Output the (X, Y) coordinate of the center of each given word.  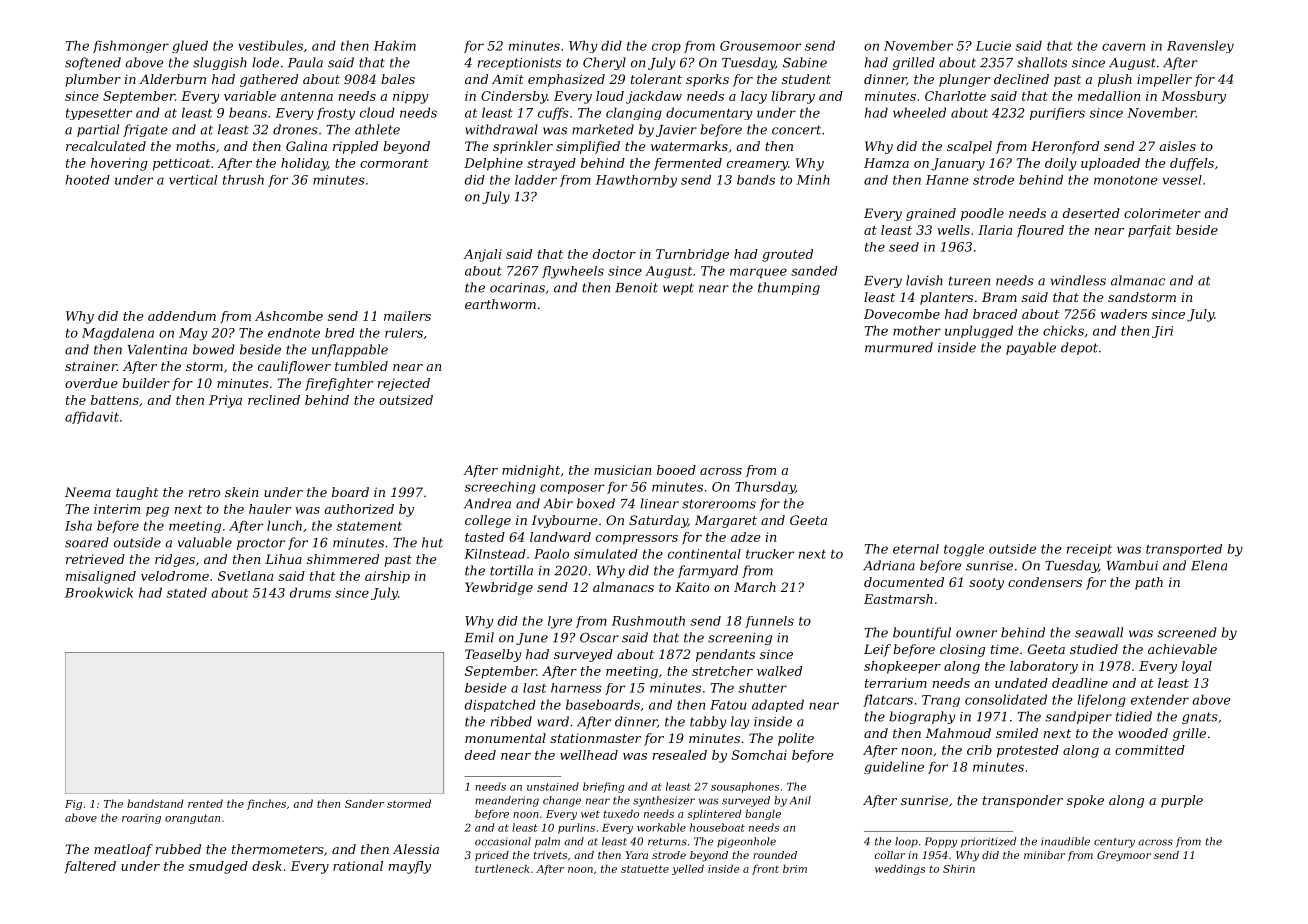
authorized (359, 509)
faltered (90, 867)
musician (622, 470)
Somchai (759, 755)
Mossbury (1193, 97)
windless (1078, 280)
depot (1079, 348)
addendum (182, 316)
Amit (508, 79)
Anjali (482, 255)
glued (190, 46)
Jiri (1162, 332)
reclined (274, 400)
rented (205, 803)
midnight (531, 471)
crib (979, 750)
